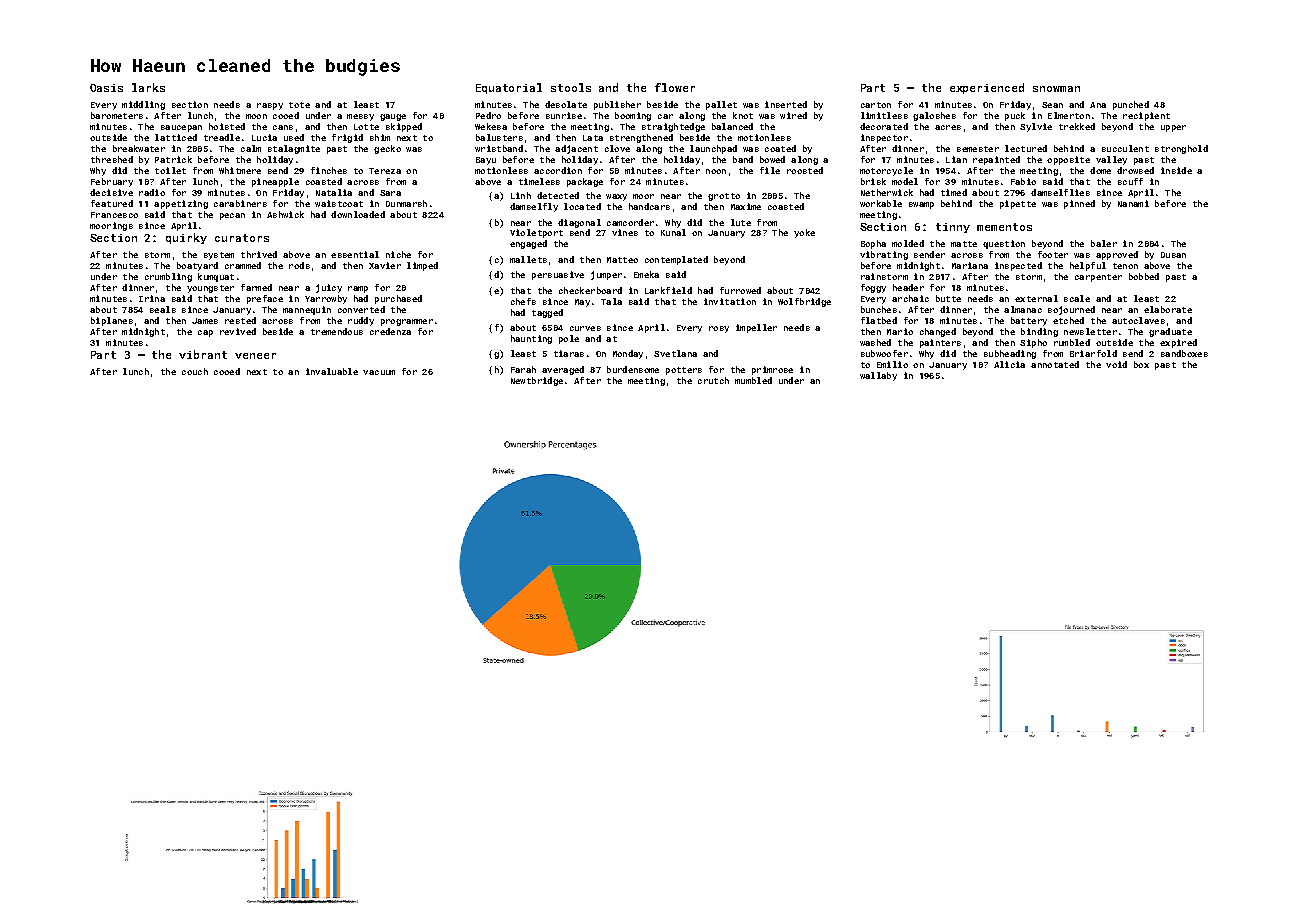  Describe the element at coordinates (143, 105) in the screenshot. I see `middling` at that location.
